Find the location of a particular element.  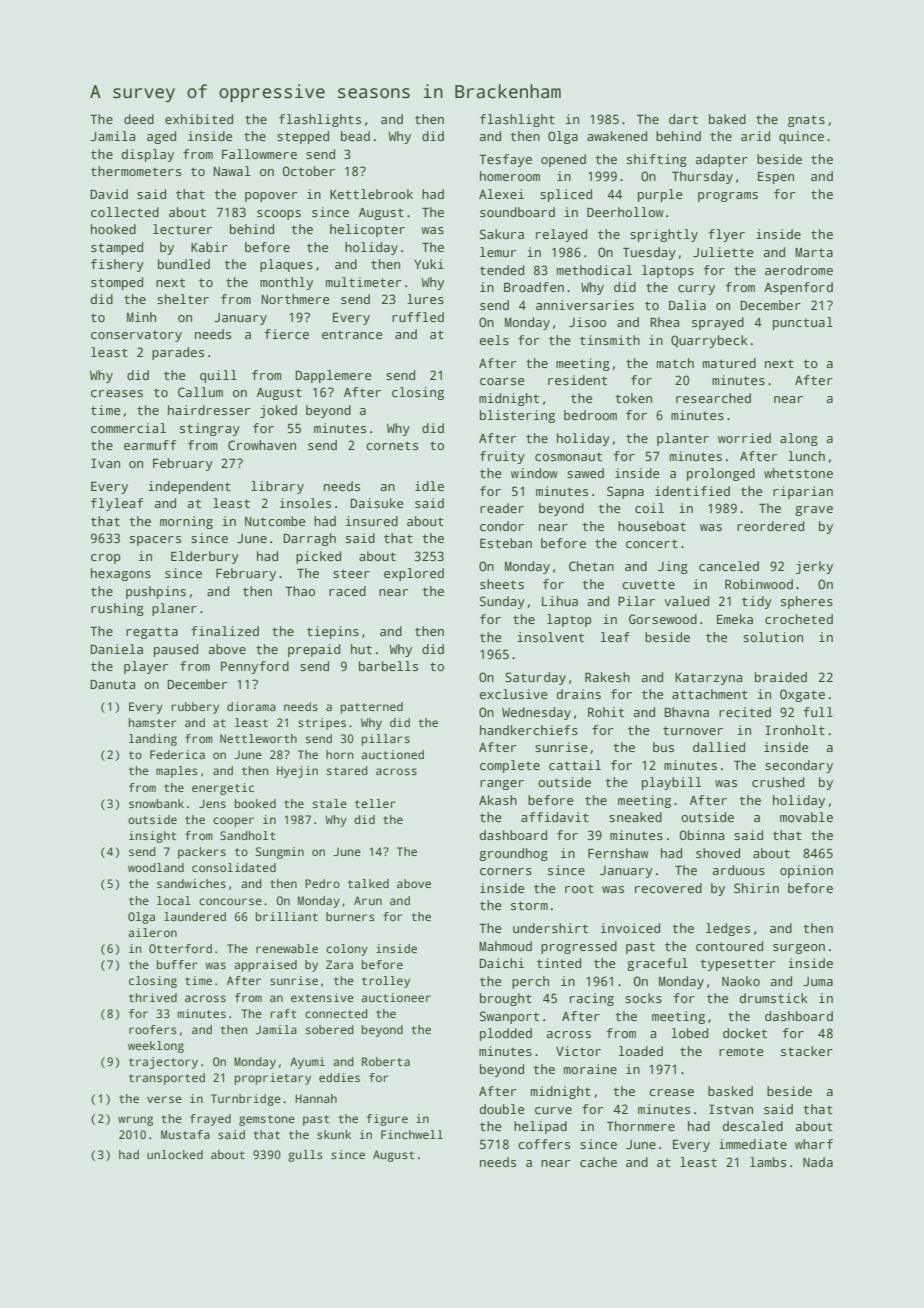

Akash is located at coordinates (498, 800).
